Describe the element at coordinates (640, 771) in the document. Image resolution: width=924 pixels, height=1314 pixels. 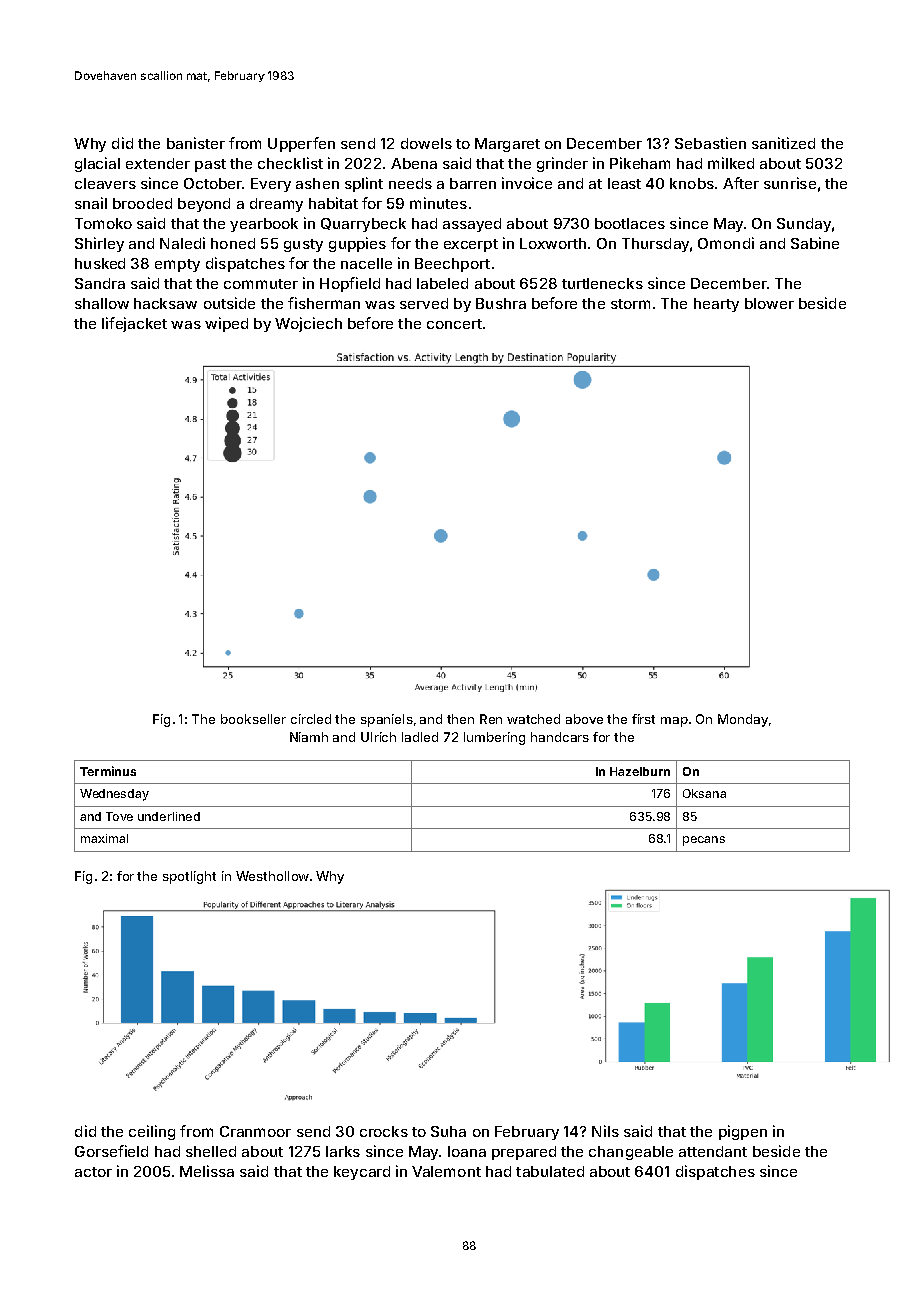
I see `Hazelburn` at that location.
